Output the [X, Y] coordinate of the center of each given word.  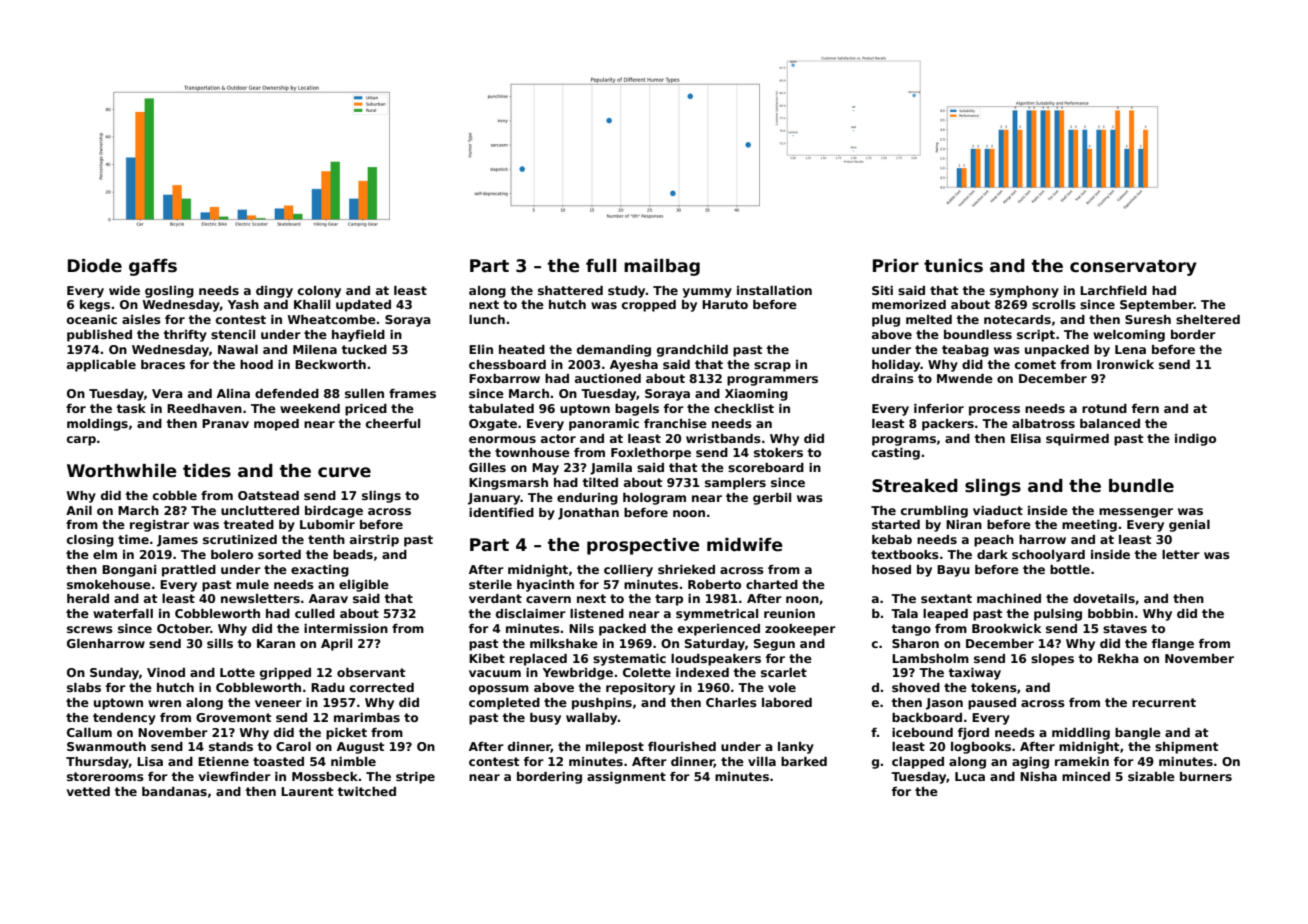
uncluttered [260, 510]
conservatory [1133, 268]
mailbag [662, 267]
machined [1009, 598]
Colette [647, 672]
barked [804, 761]
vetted [88, 791]
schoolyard [1048, 556]
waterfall [123, 613]
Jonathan [588, 514]
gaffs [153, 267]
